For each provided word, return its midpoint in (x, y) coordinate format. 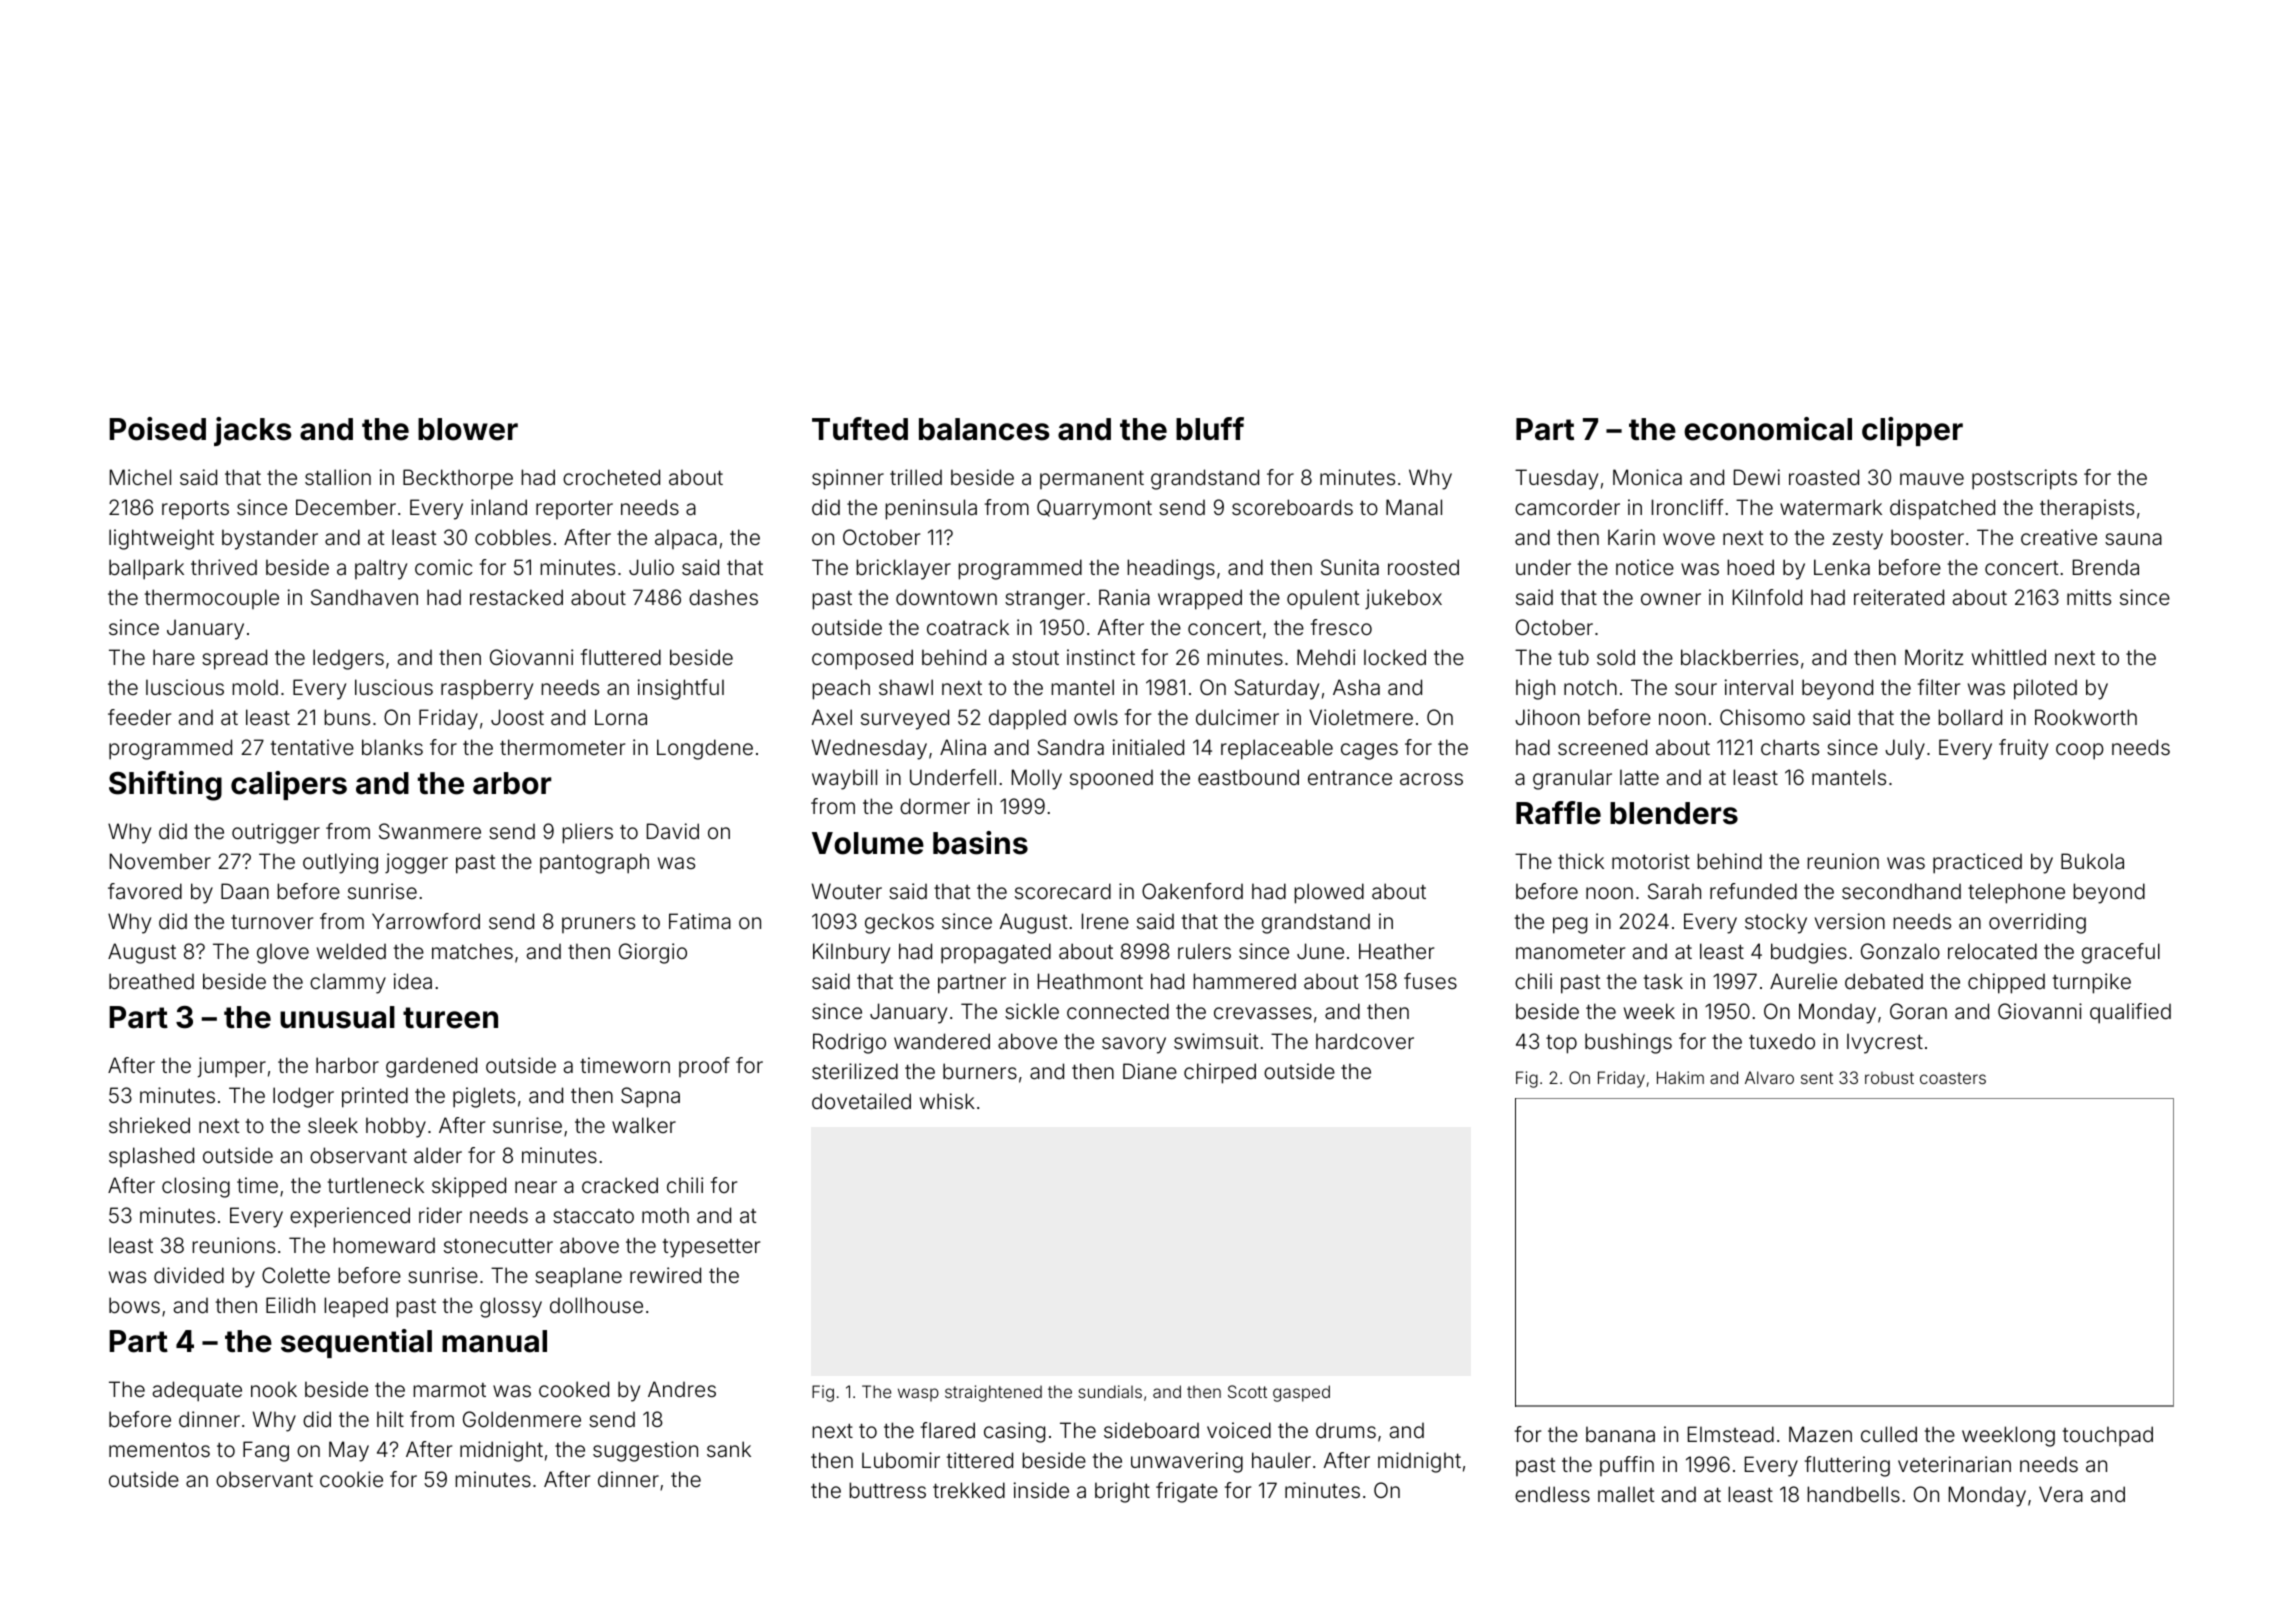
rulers (1204, 951)
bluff (1210, 429)
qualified (2130, 1013)
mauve (1932, 479)
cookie (351, 1479)
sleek (333, 1125)
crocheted (611, 477)
